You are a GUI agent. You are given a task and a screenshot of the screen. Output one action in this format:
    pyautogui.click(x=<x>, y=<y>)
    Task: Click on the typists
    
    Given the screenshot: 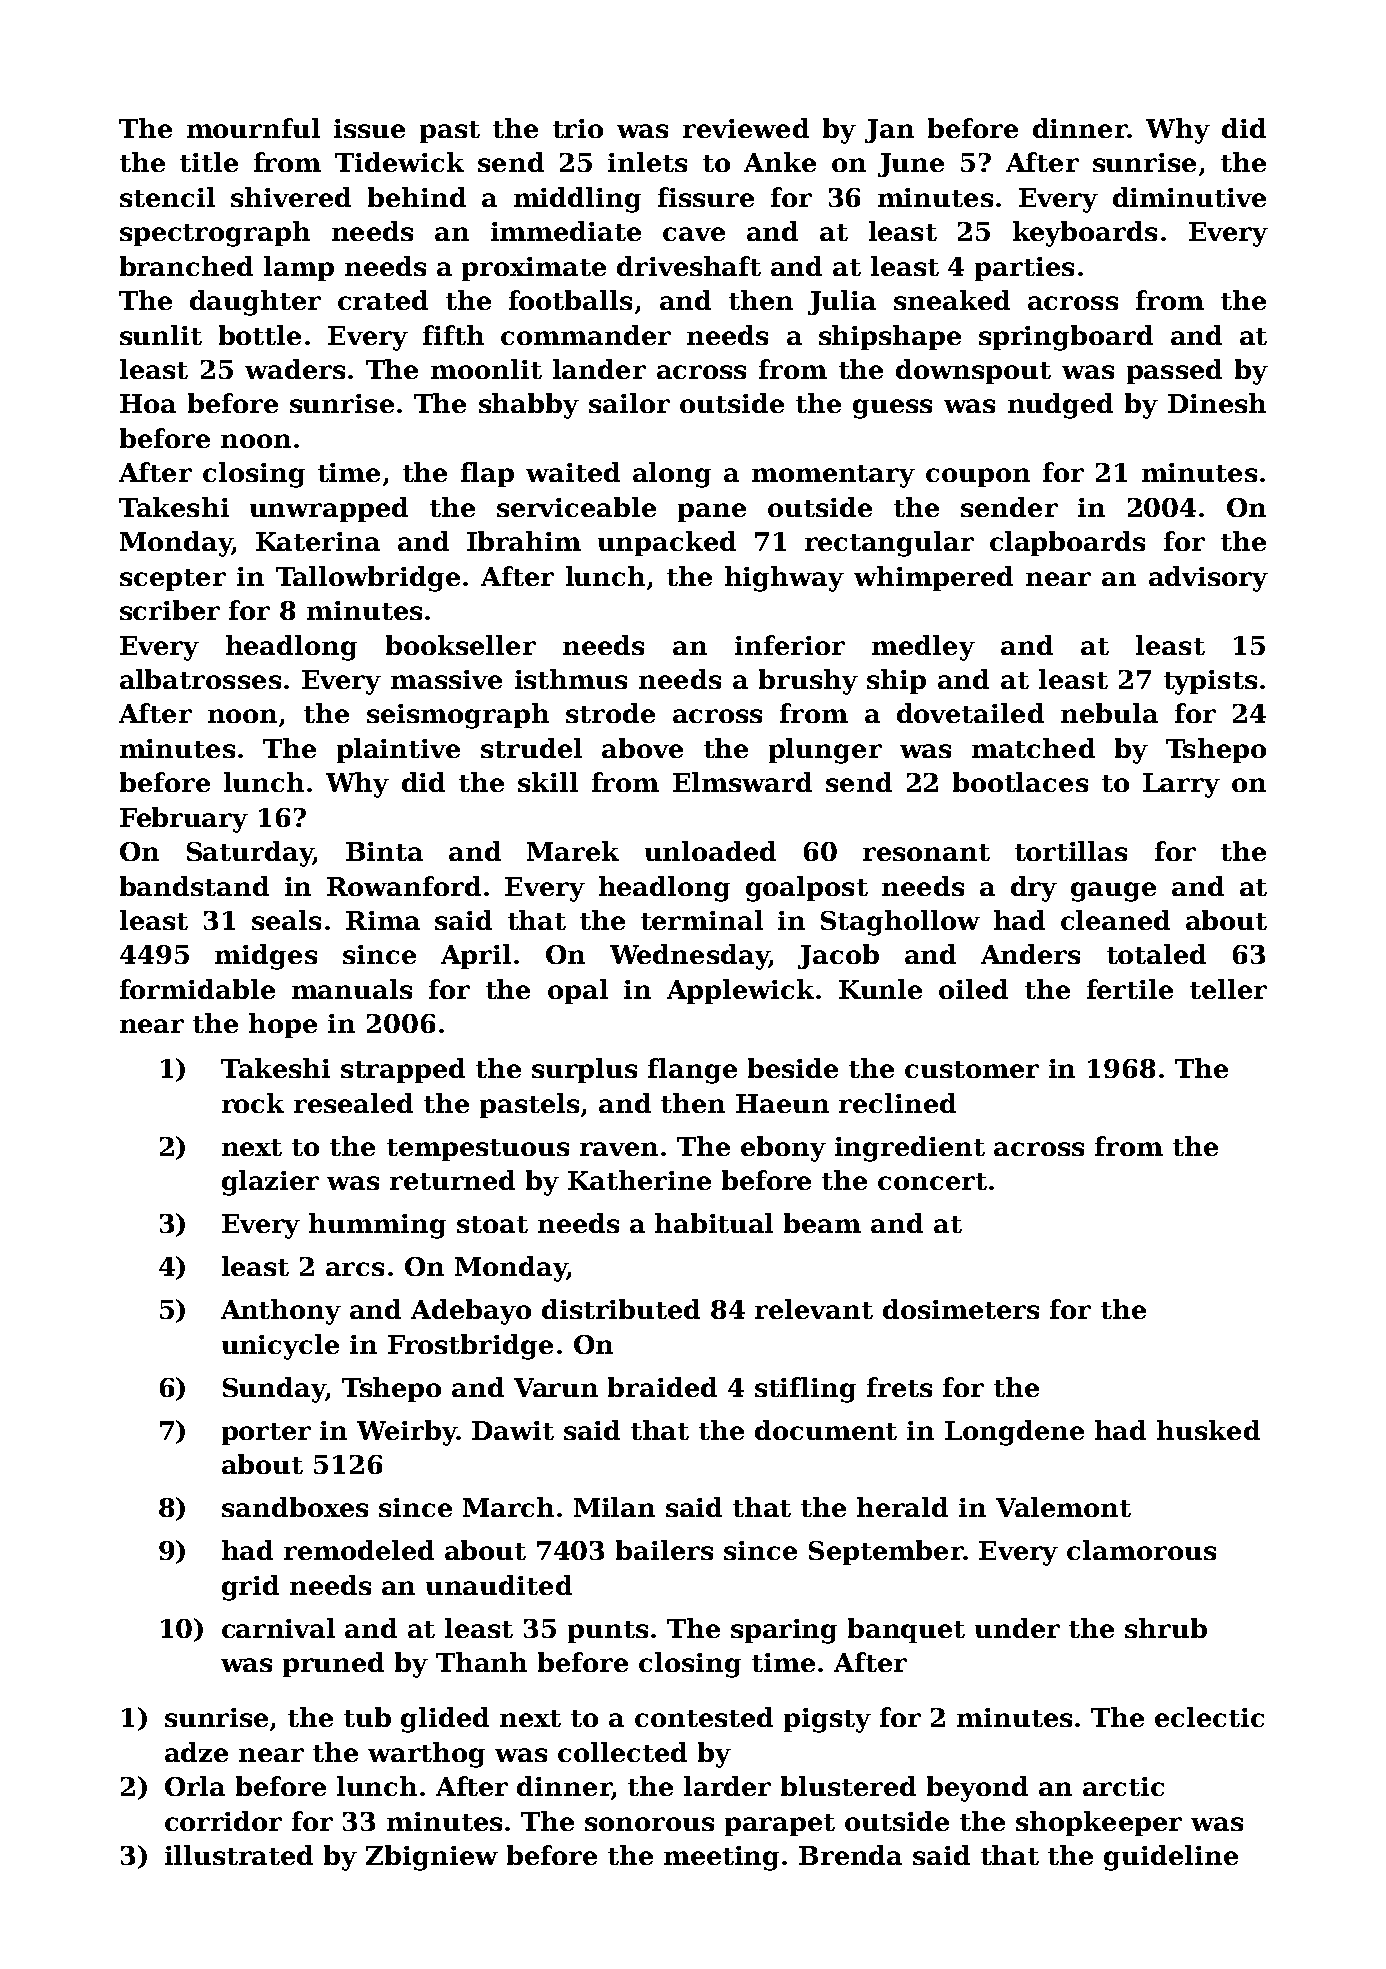 What is the action you would take?
    pyautogui.click(x=1210, y=682)
